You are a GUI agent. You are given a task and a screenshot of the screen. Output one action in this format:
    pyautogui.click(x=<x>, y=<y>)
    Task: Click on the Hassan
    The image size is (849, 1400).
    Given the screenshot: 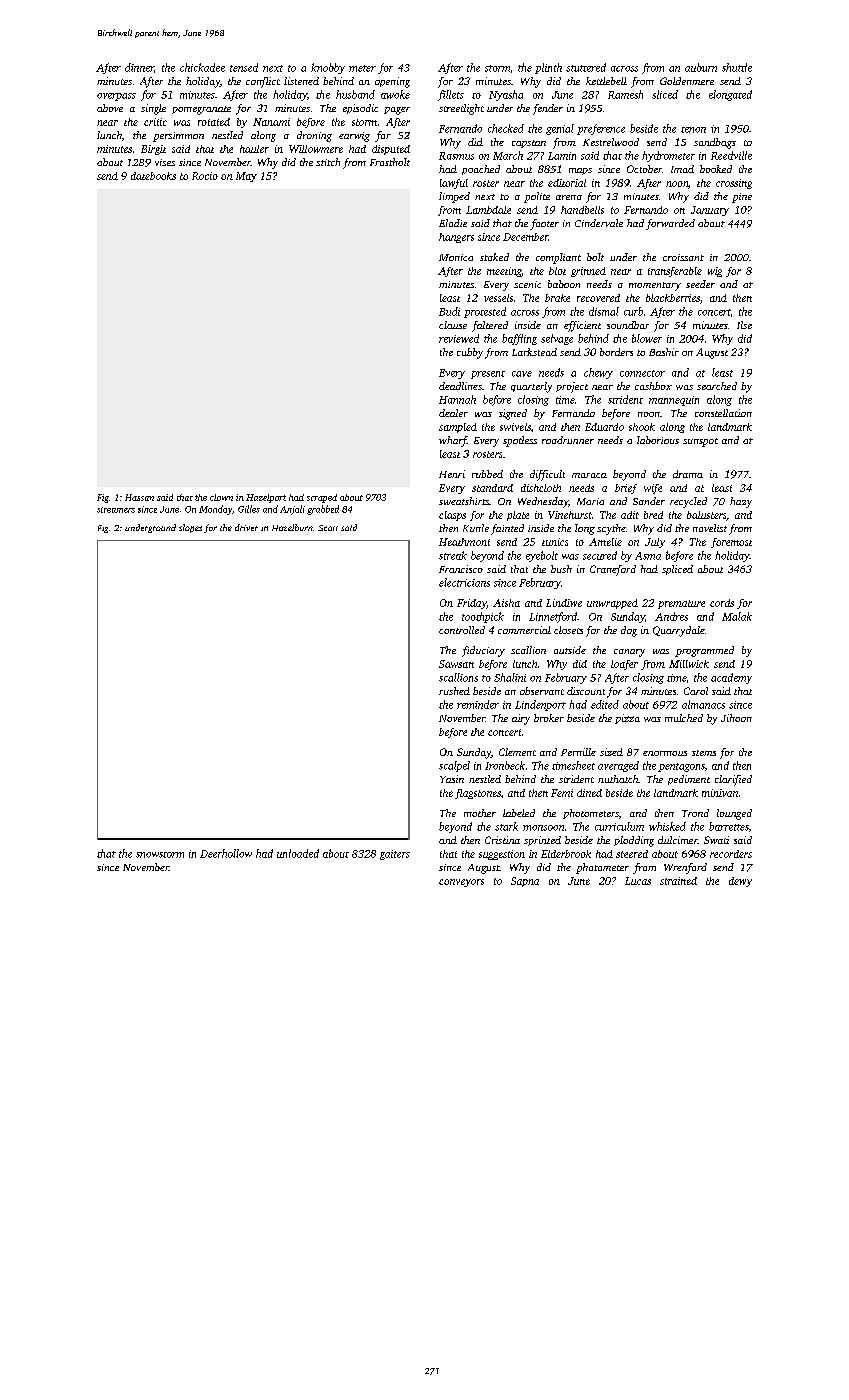 What is the action you would take?
    pyautogui.click(x=139, y=497)
